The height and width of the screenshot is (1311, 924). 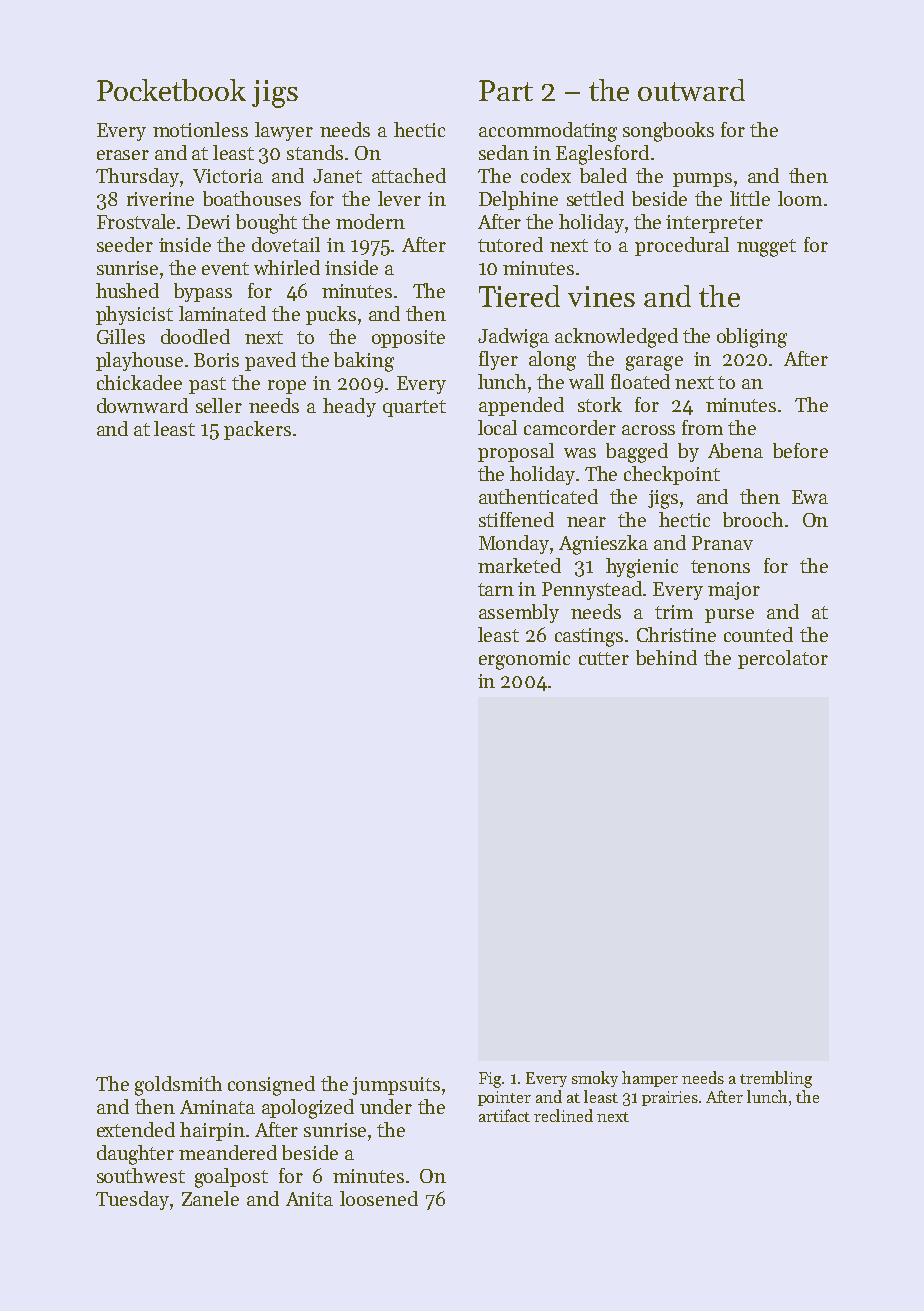 What do you see at coordinates (257, 430) in the screenshot?
I see `packers` at bounding box center [257, 430].
